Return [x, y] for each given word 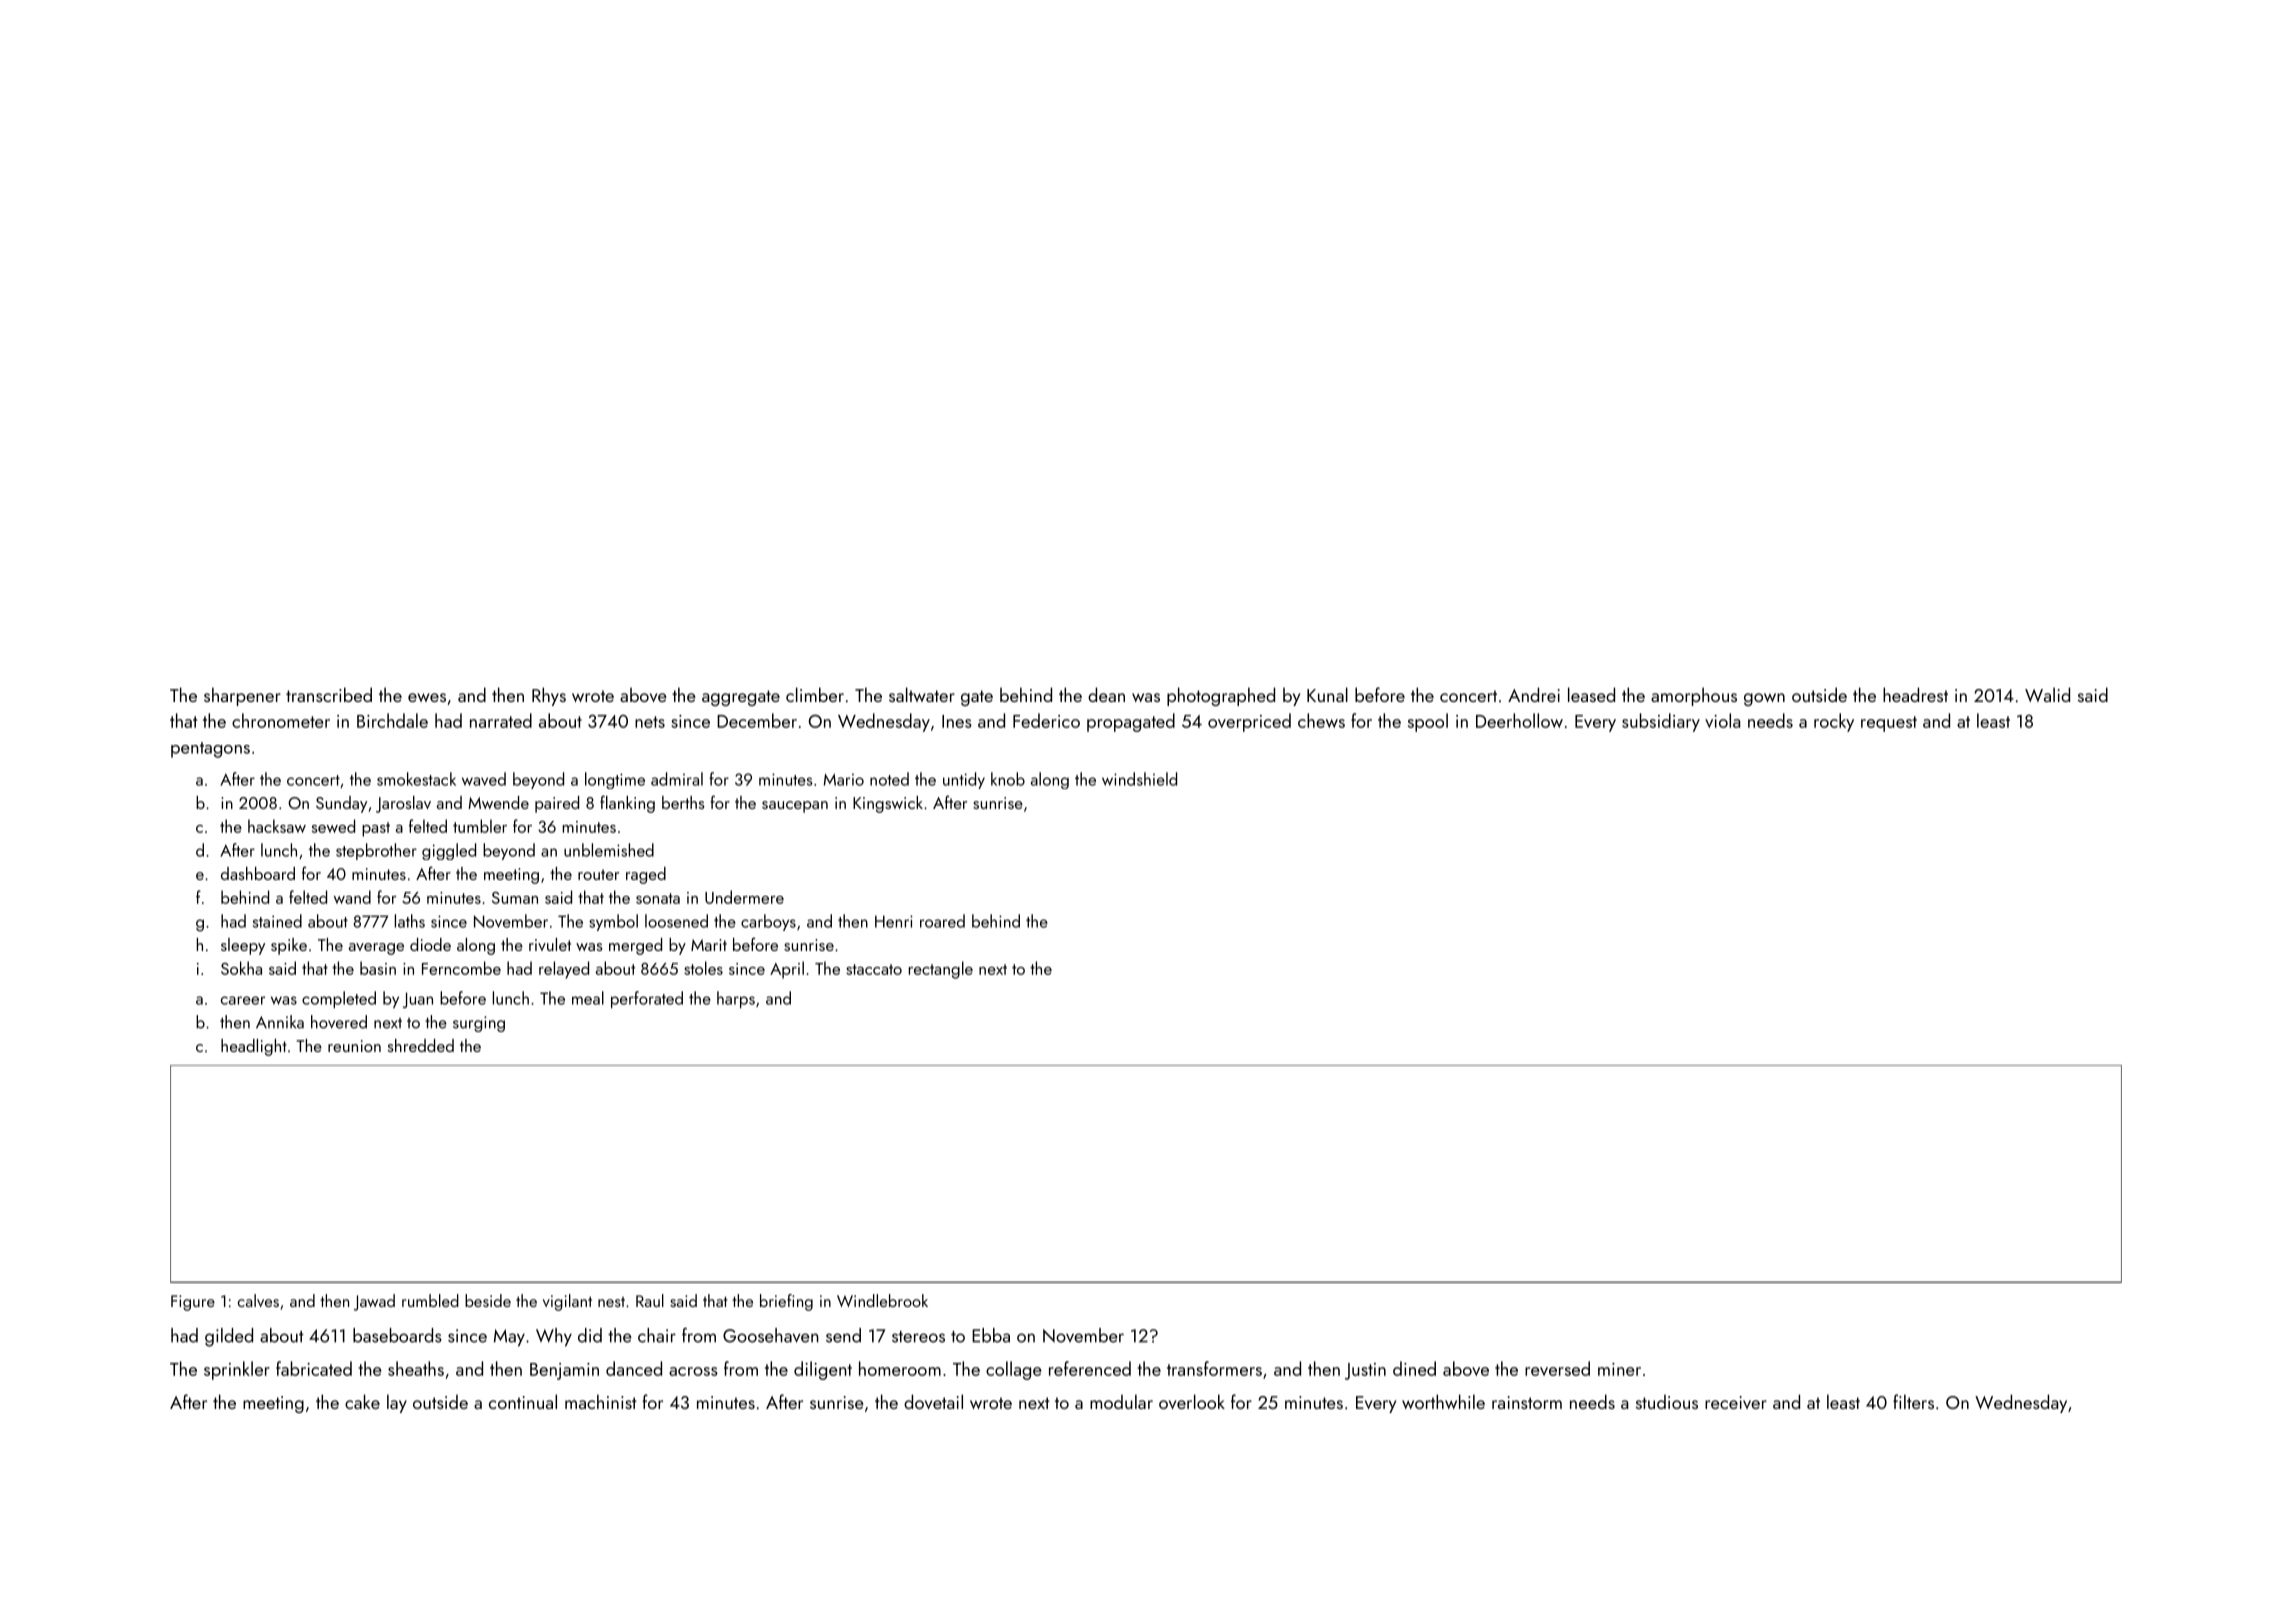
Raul [650, 1300]
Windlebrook [882, 1300]
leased [1591, 694]
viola [1722, 720]
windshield [1139, 779]
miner [1619, 1369]
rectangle [941, 970]
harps [736, 999]
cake [362, 1401]
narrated [501, 720]
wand [352, 897]
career [243, 1000]
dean [1106, 694]
